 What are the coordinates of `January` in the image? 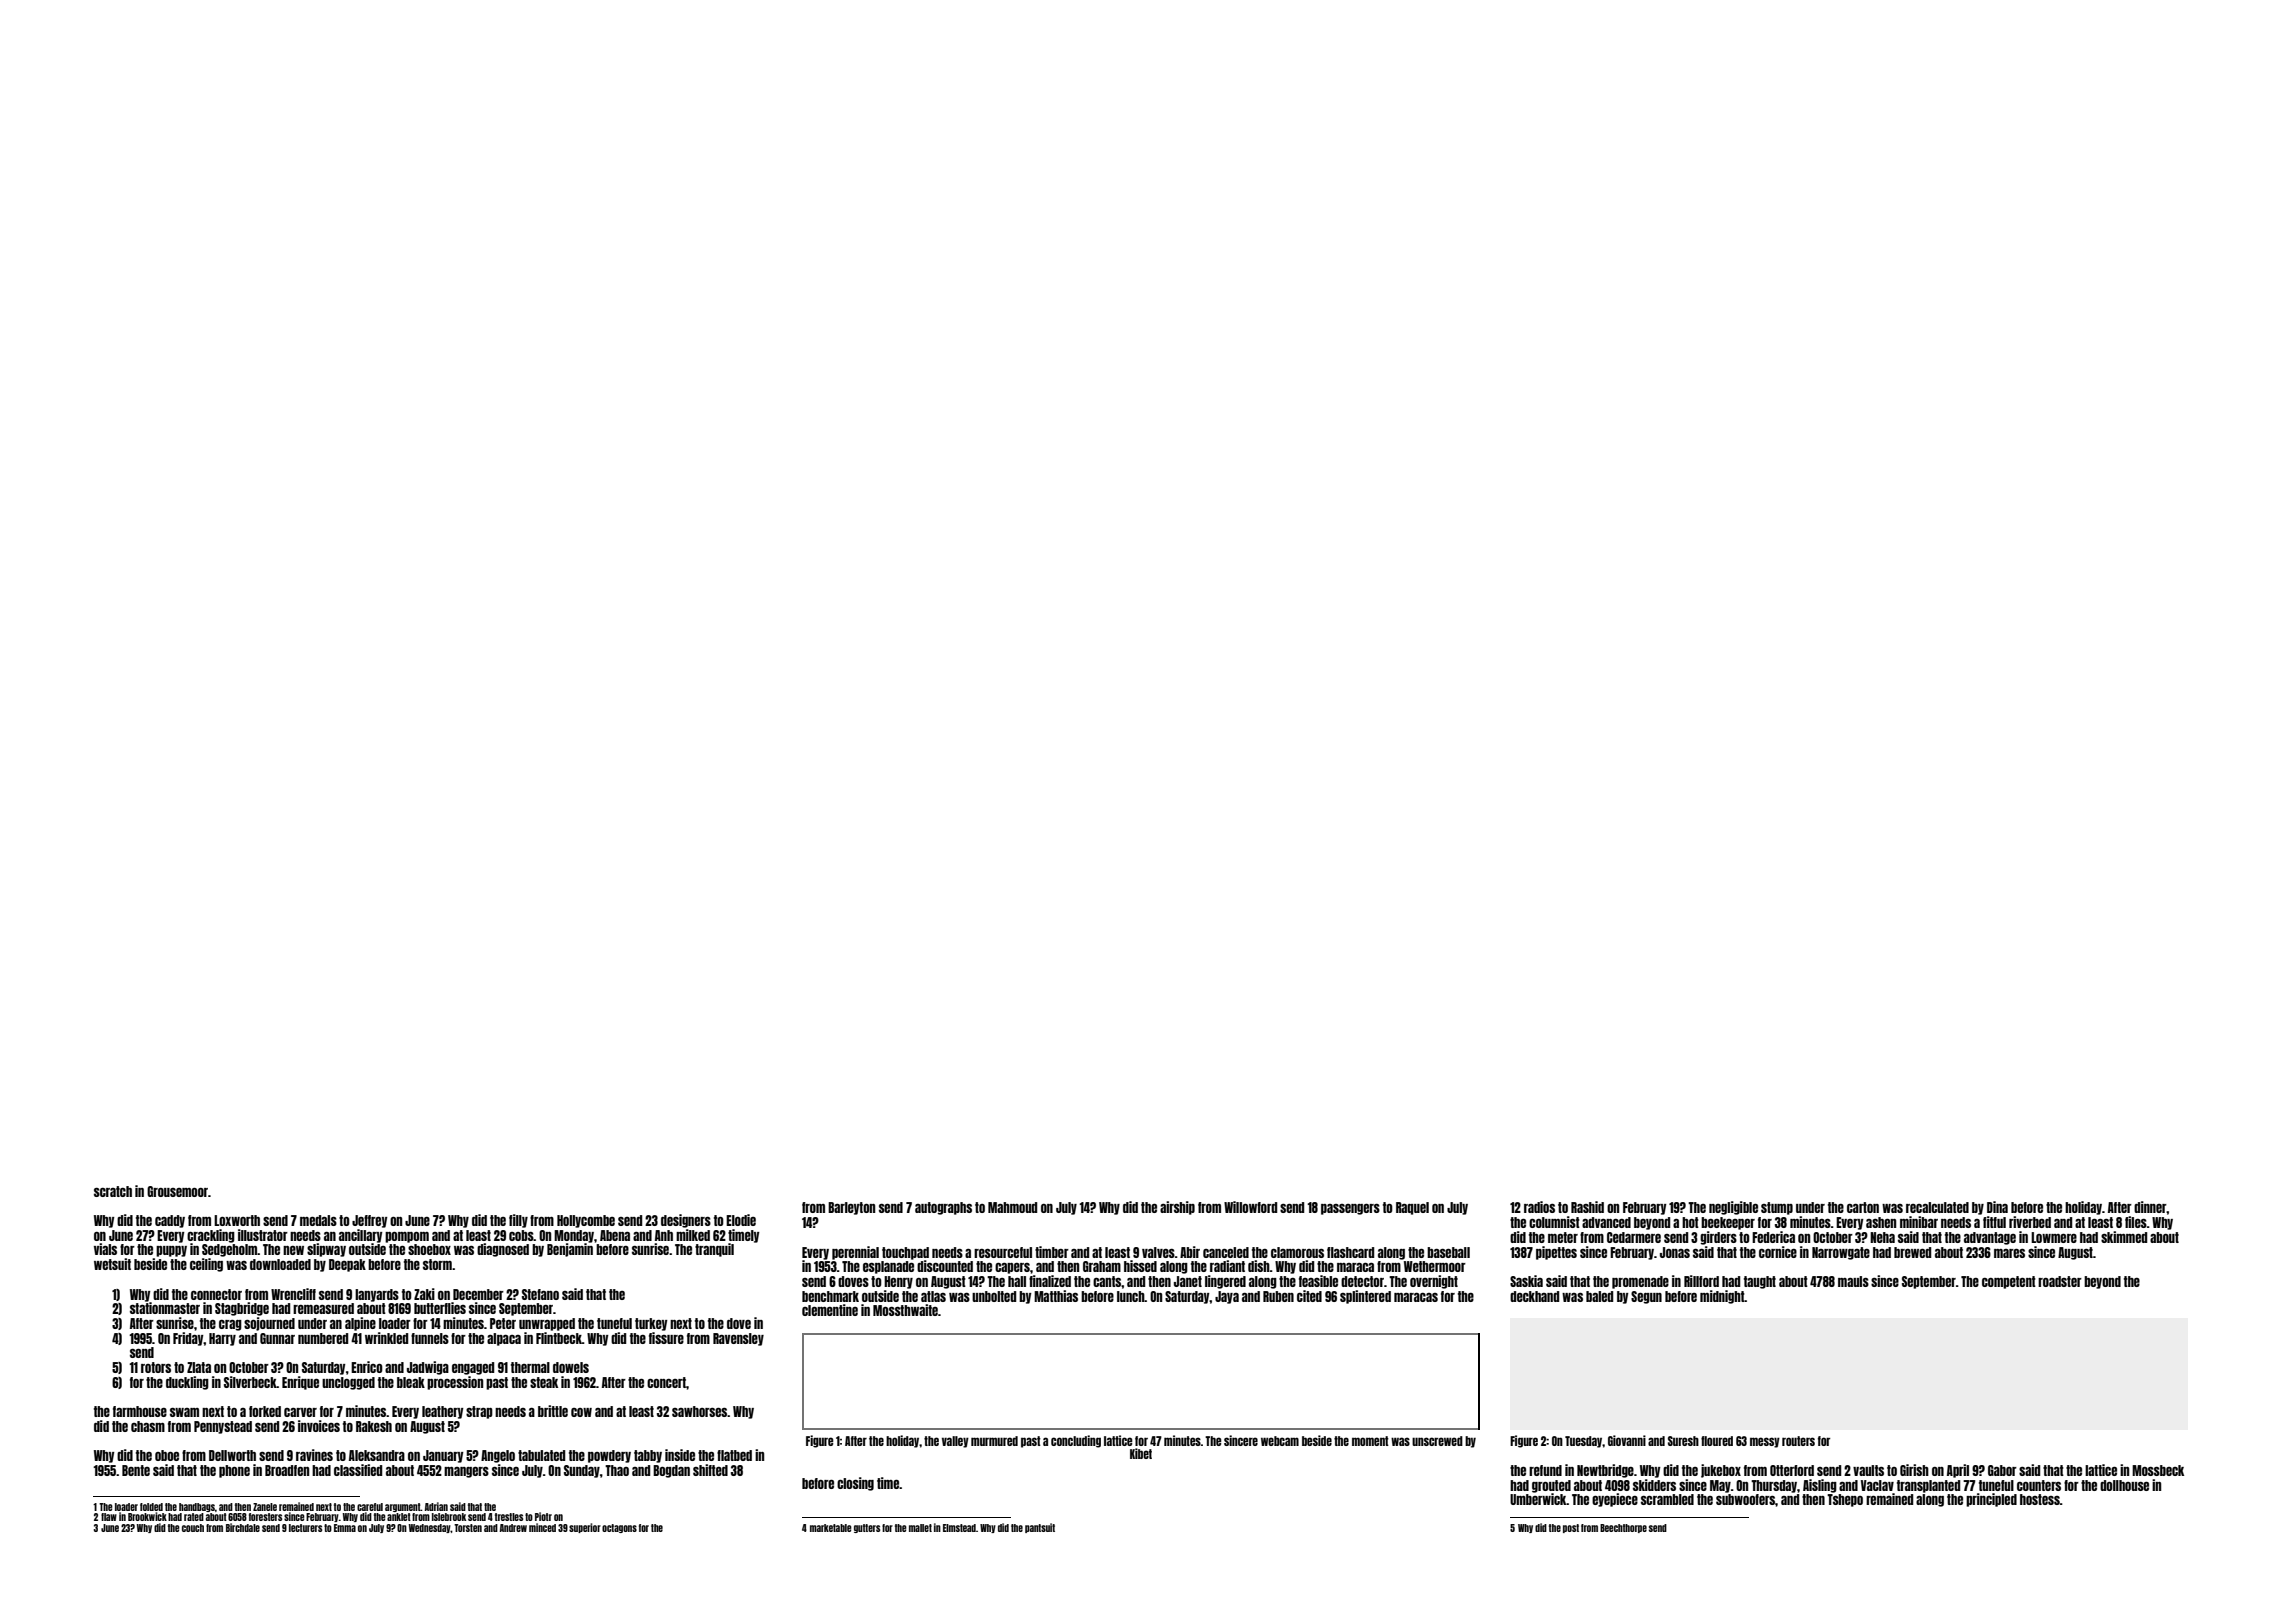 It's located at (443, 1456).
